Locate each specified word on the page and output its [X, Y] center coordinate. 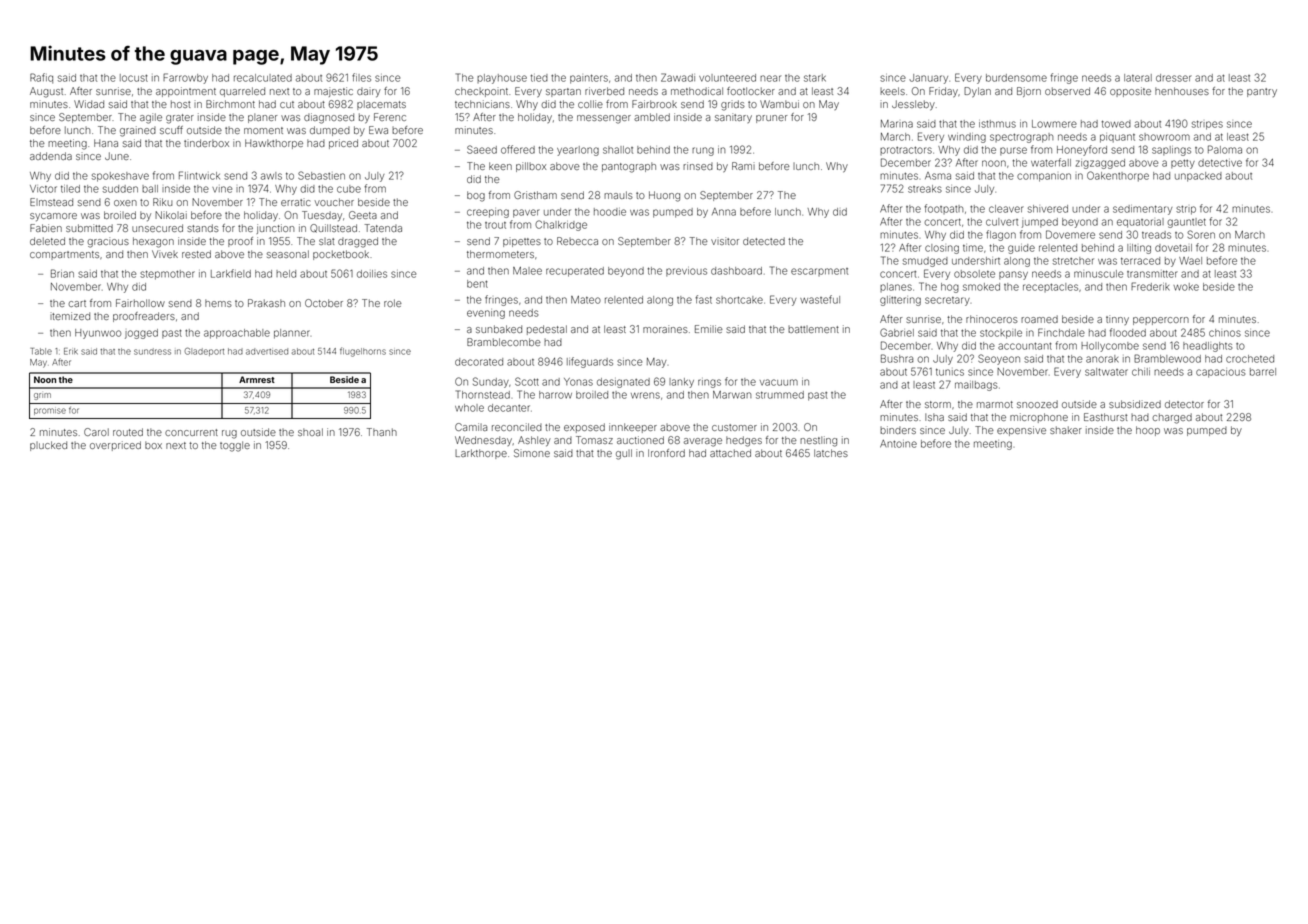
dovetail [1173, 248]
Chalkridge [561, 225]
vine [222, 189]
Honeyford [1082, 150]
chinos [1225, 333]
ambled [652, 117]
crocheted [1250, 359]
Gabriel [897, 332]
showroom [1164, 137]
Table [41, 351]
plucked [48, 446]
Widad [89, 104]
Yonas [578, 382]
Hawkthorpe [274, 144]
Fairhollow [140, 303]
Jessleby [913, 105]
